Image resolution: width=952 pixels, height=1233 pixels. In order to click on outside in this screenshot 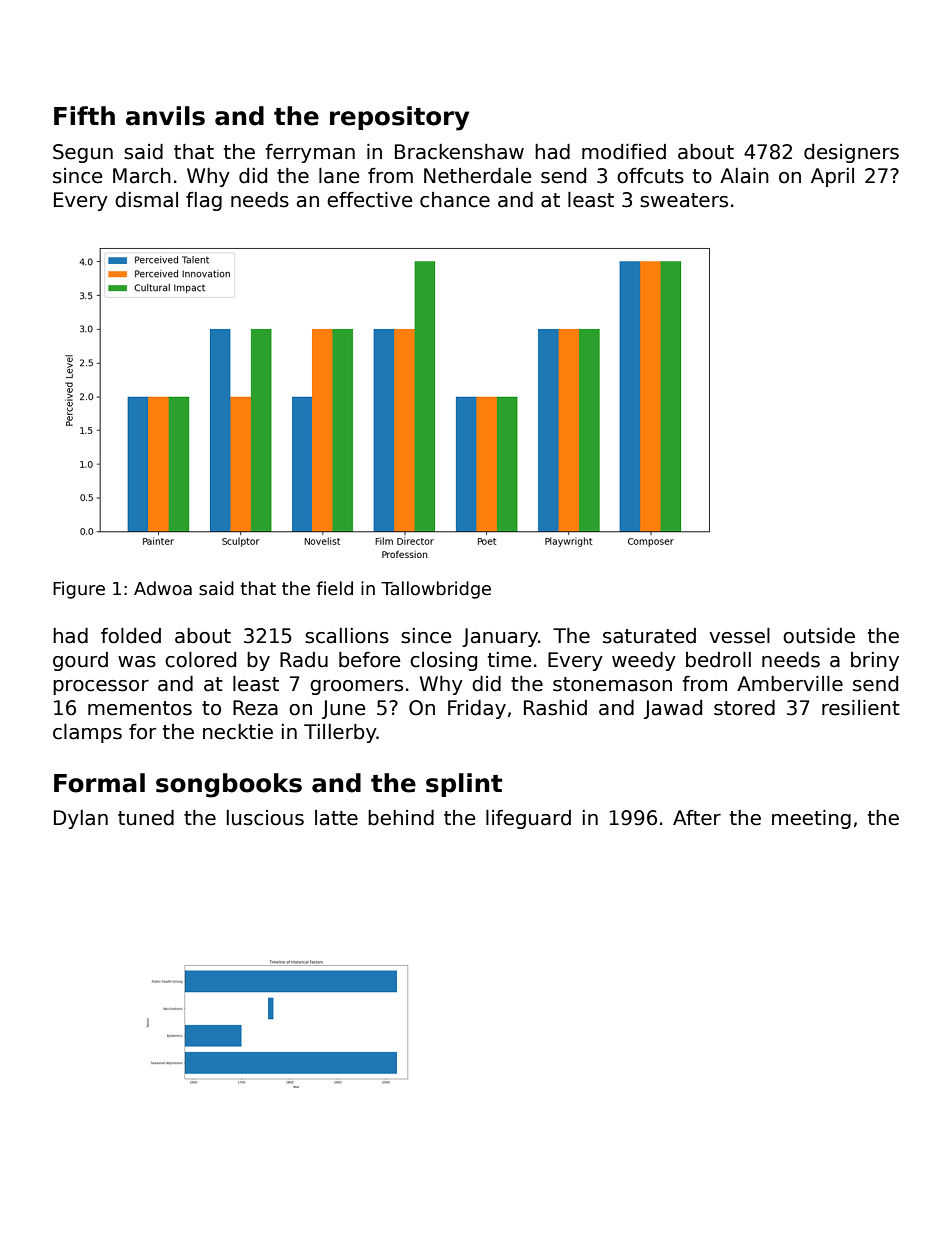, I will do `click(819, 636)`.
